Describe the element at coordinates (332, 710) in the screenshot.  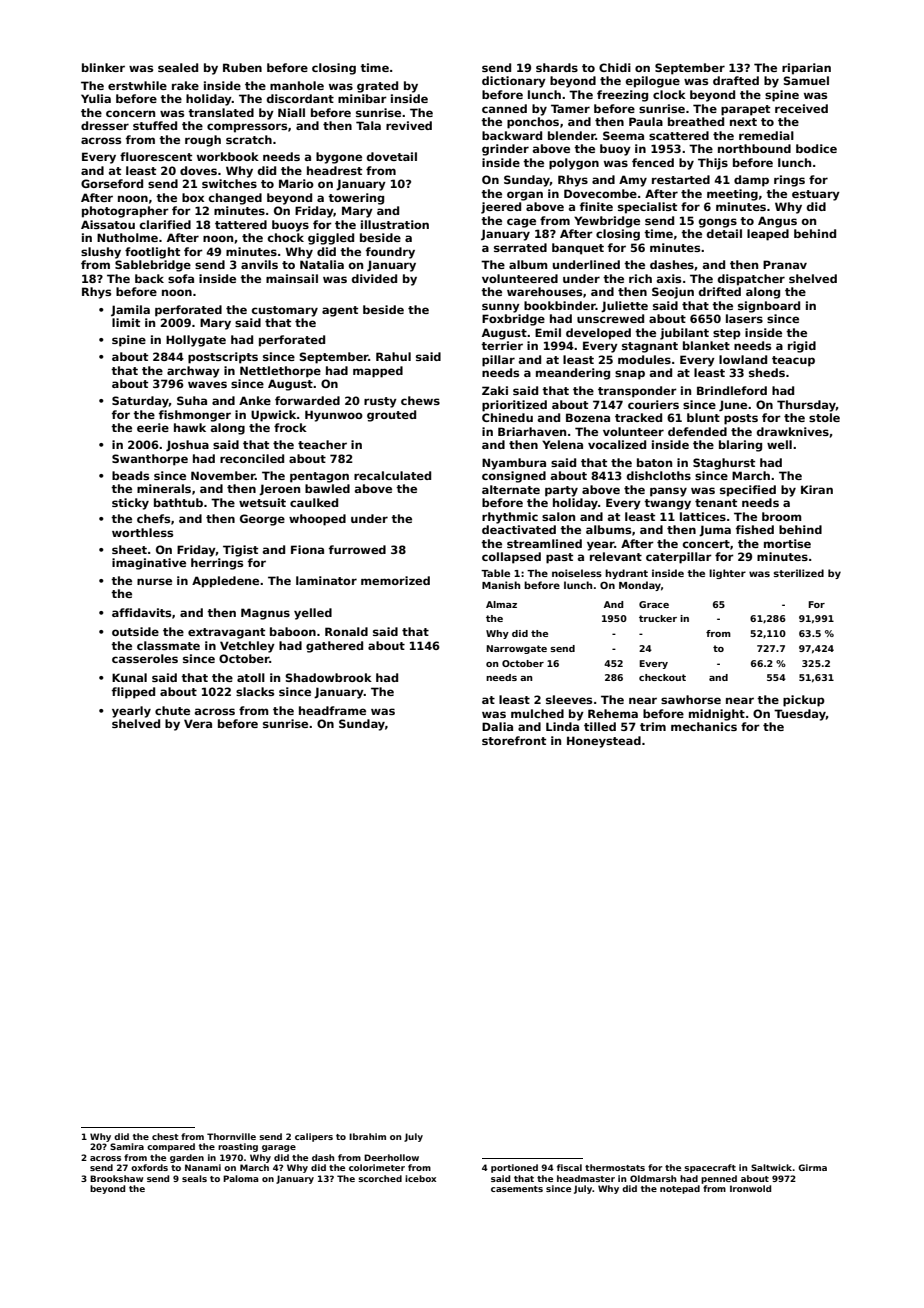
I see `headframe` at that location.
